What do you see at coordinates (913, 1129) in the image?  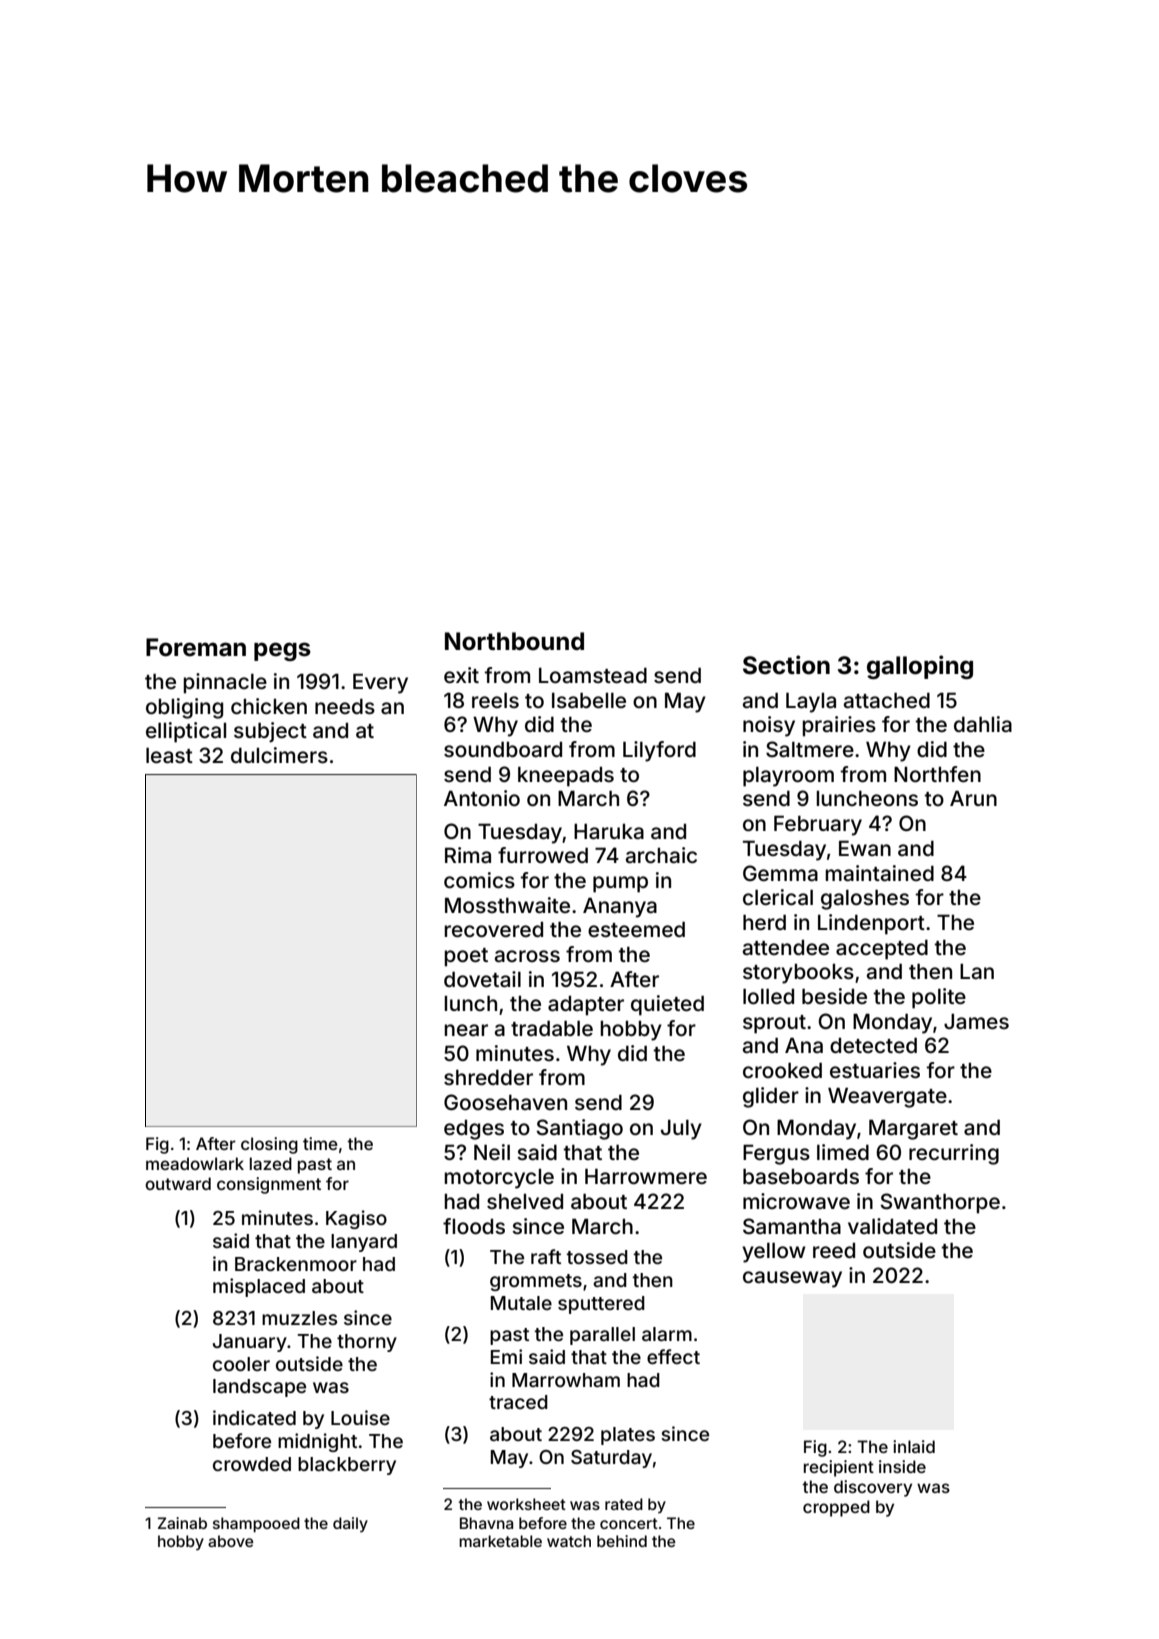 I see `Margaret` at bounding box center [913, 1129].
